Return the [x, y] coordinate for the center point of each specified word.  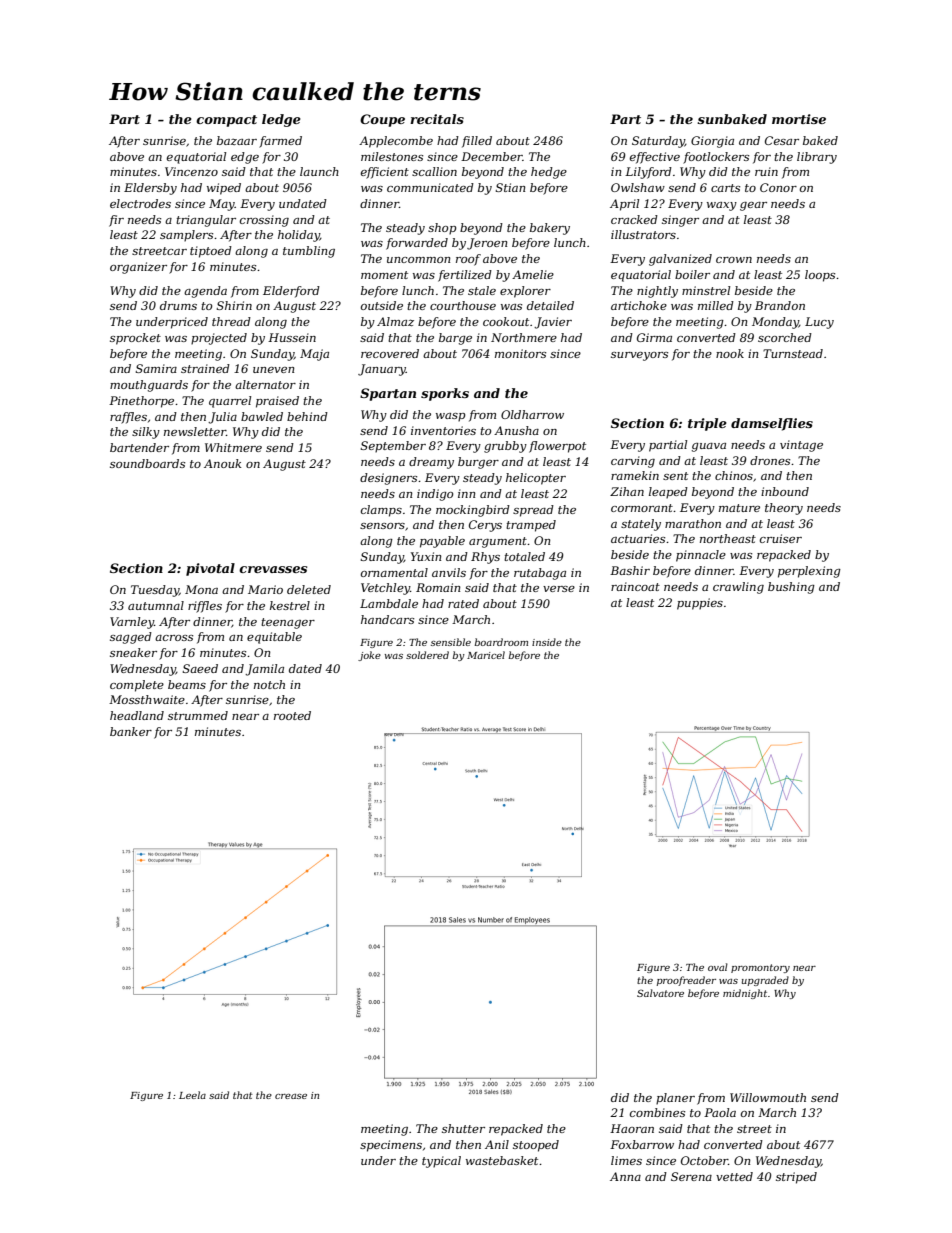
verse [559, 589]
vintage [801, 446]
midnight [745, 994]
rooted [292, 715]
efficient [385, 173]
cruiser [781, 538]
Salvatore [660, 993]
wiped [224, 189]
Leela [192, 1095]
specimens [391, 1146]
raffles [128, 418]
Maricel [486, 655]
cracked [634, 219]
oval [718, 967]
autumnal [156, 605]
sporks [445, 394]
